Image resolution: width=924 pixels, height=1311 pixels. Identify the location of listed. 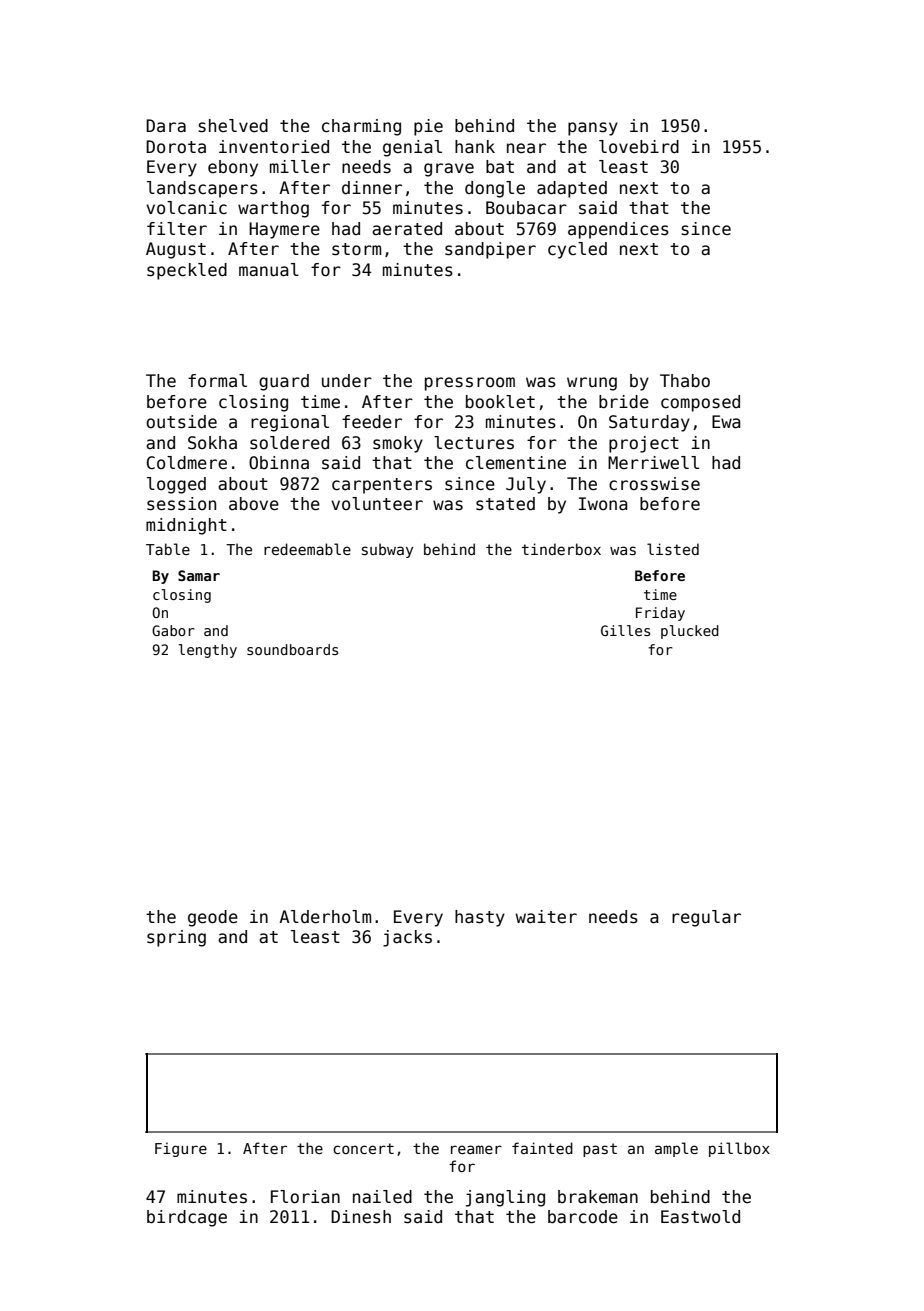
(673, 549).
